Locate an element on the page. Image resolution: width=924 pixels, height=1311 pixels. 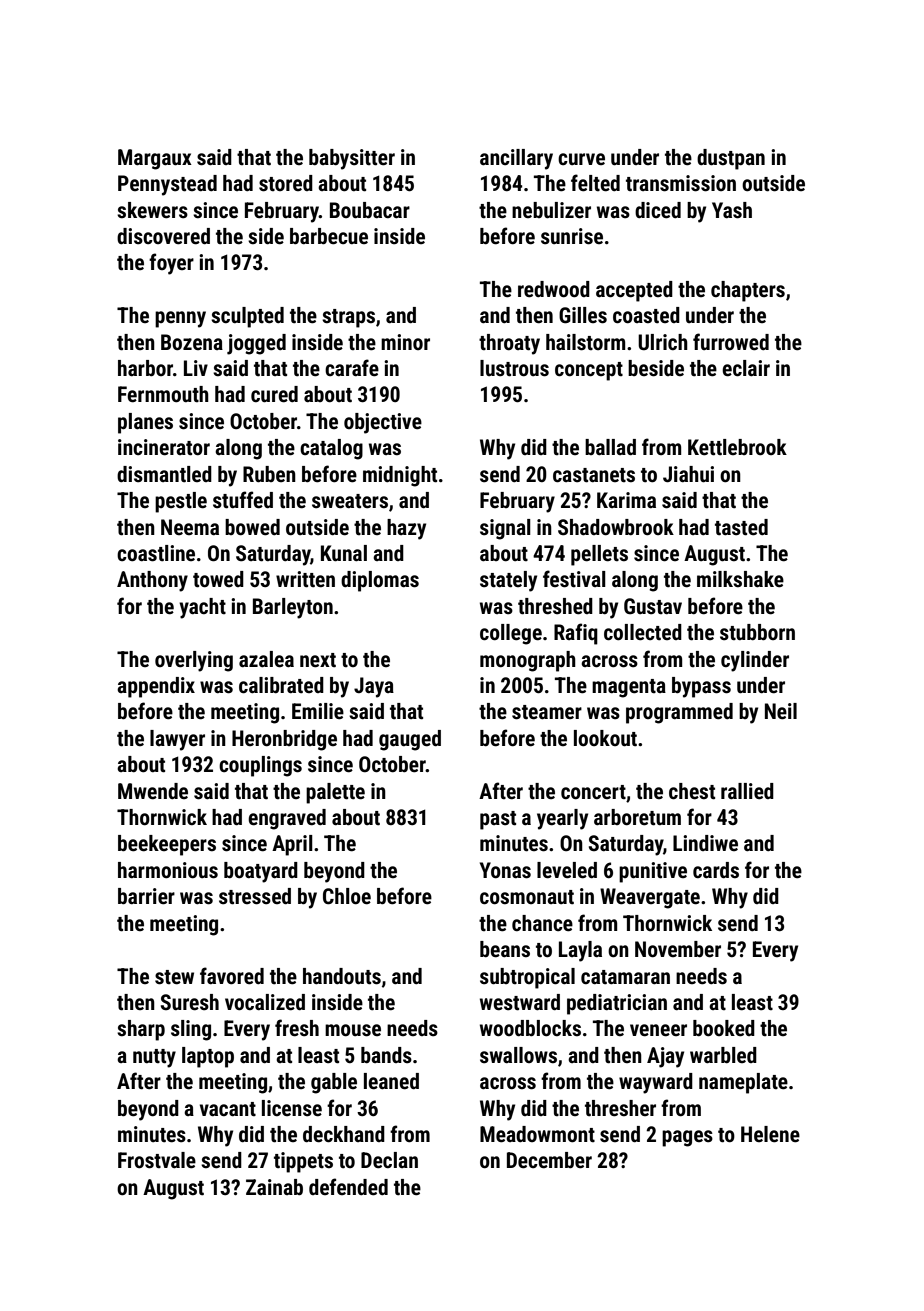
defended is located at coordinates (348, 1187).
